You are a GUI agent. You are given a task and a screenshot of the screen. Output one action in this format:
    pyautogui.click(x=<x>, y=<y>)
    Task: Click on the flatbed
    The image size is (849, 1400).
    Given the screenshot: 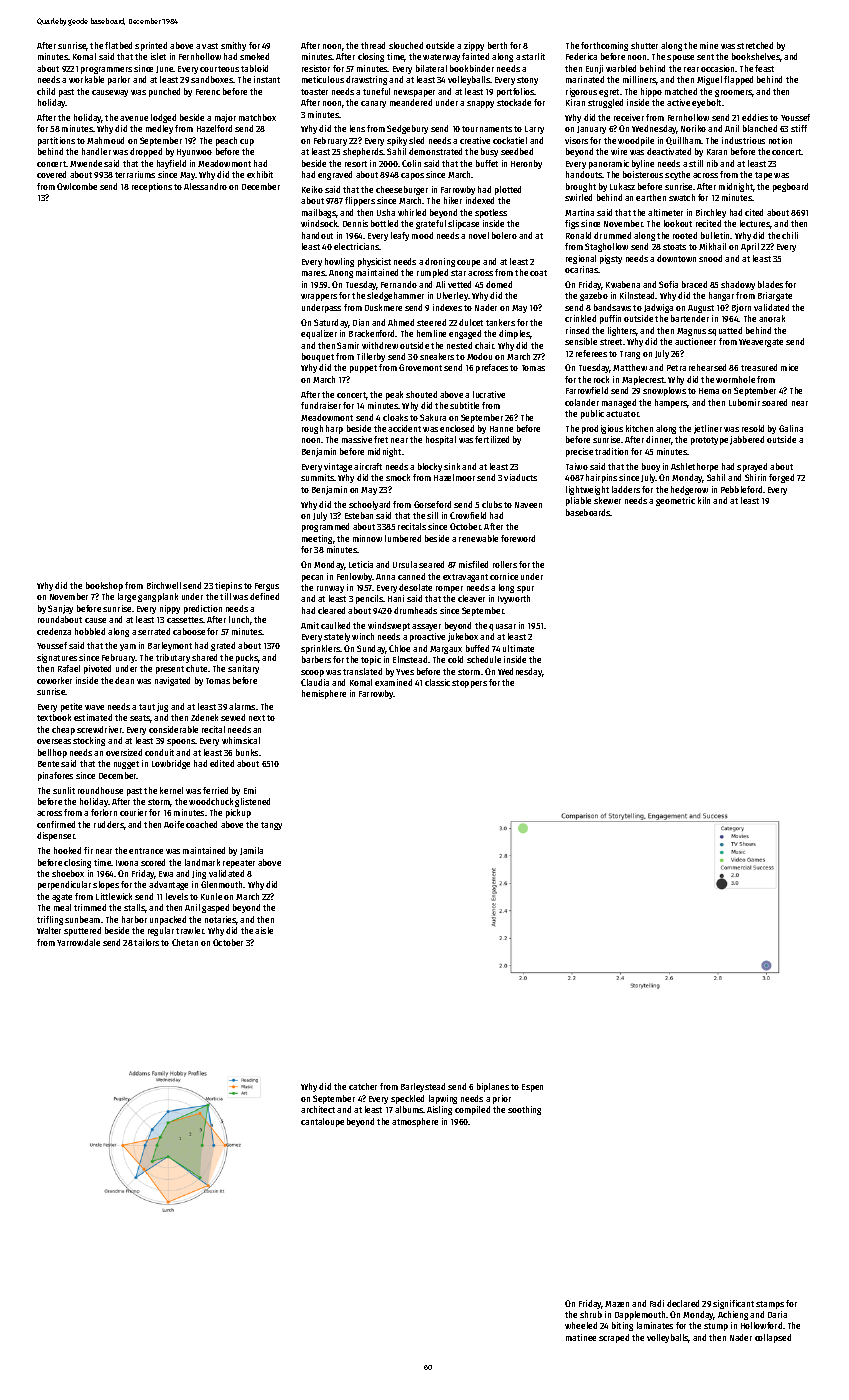 What is the action you would take?
    pyautogui.click(x=118, y=45)
